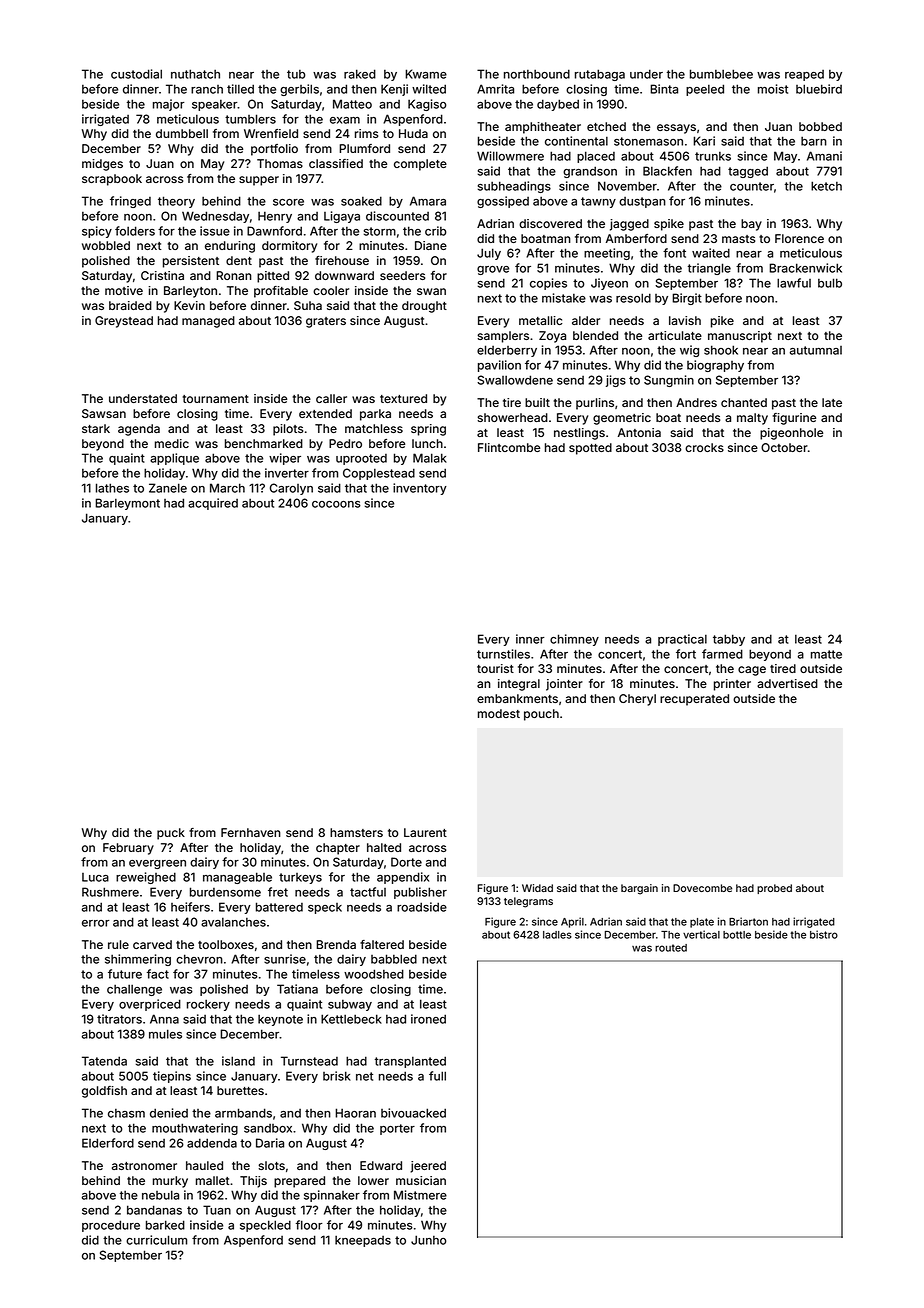 The height and width of the page is (1308, 924). Describe the element at coordinates (748, 921) in the page. I see `Briarton` at that location.
